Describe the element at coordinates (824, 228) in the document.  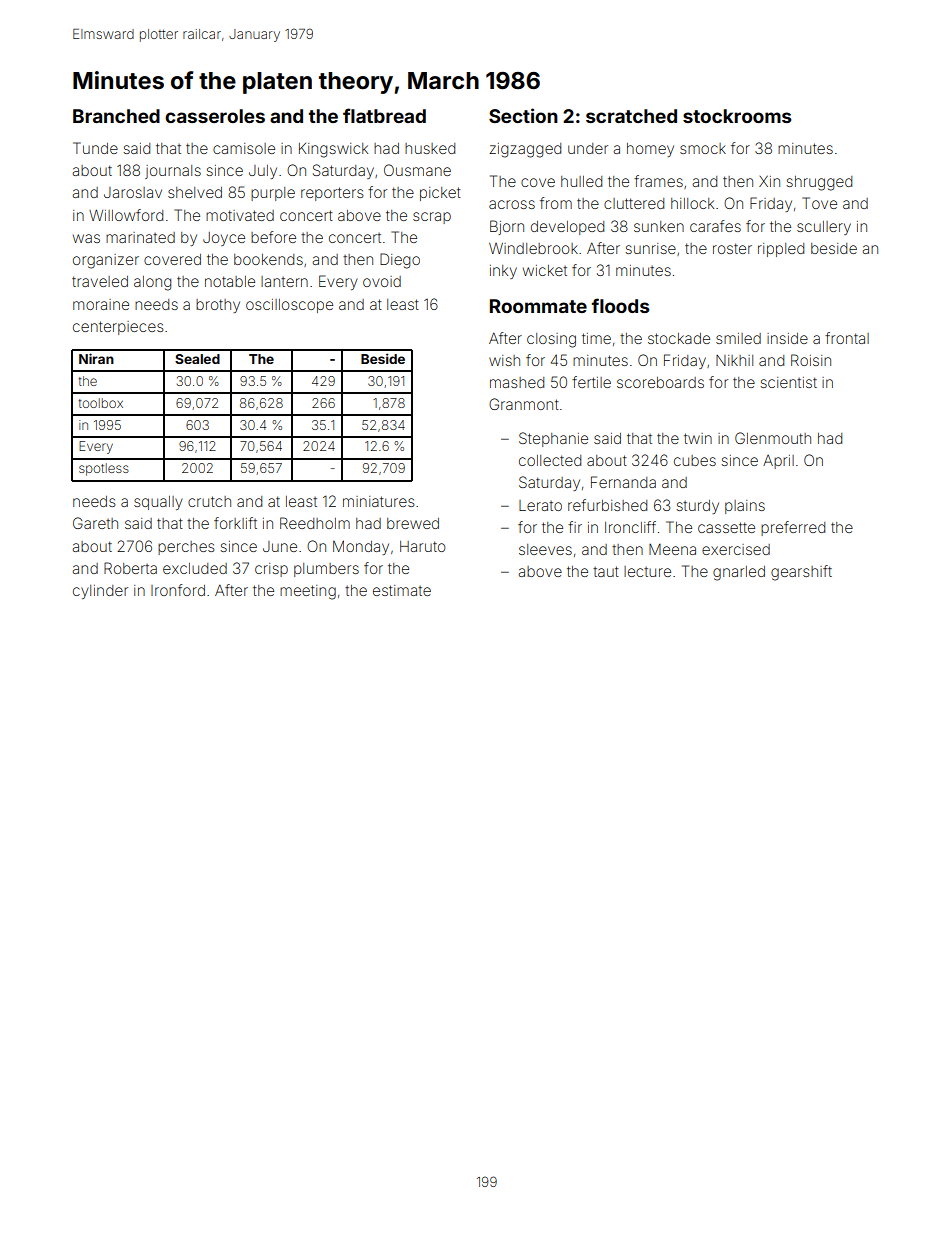
I see `scullery` at that location.
